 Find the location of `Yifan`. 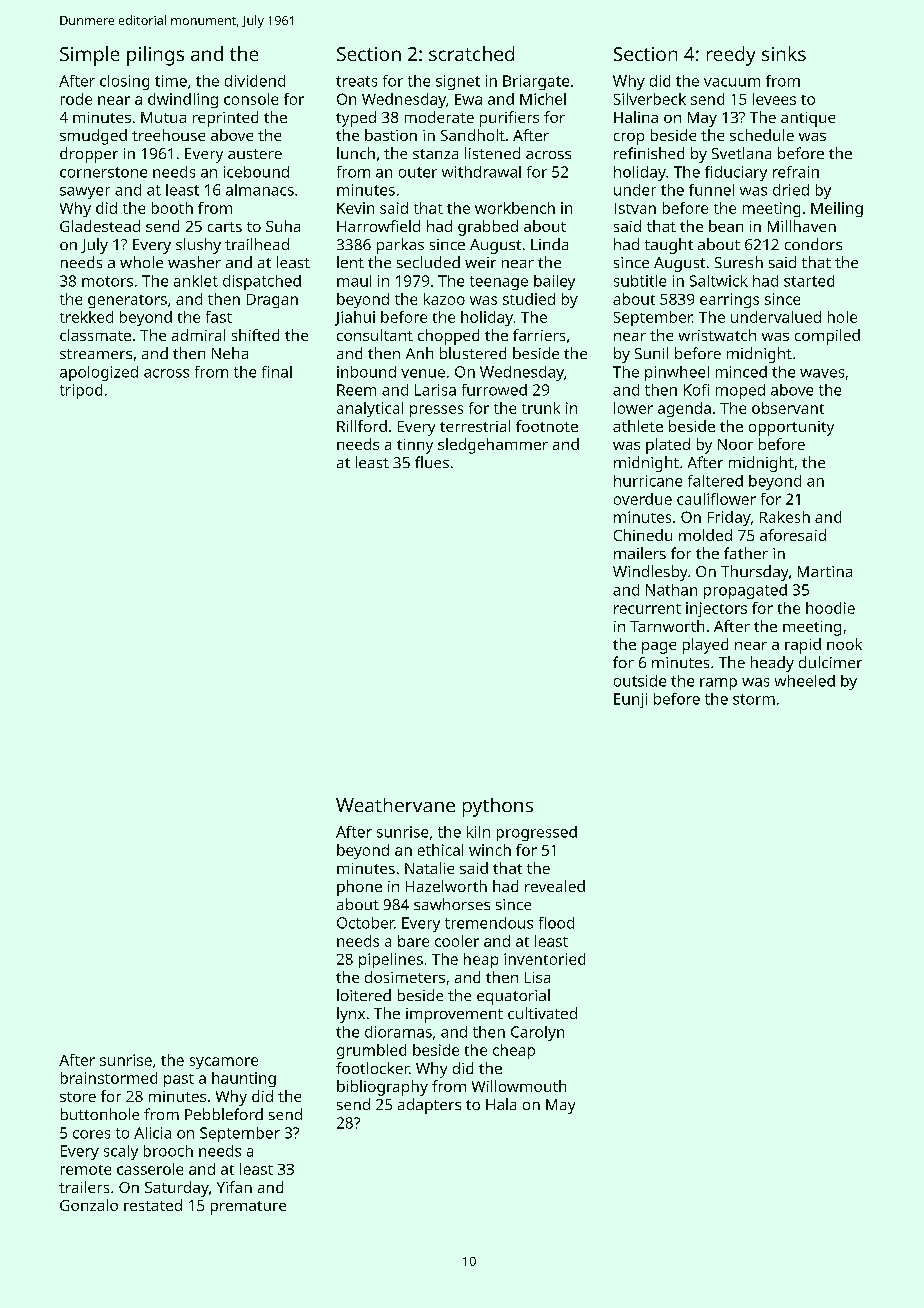

Yifan is located at coordinates (234, 1187).
